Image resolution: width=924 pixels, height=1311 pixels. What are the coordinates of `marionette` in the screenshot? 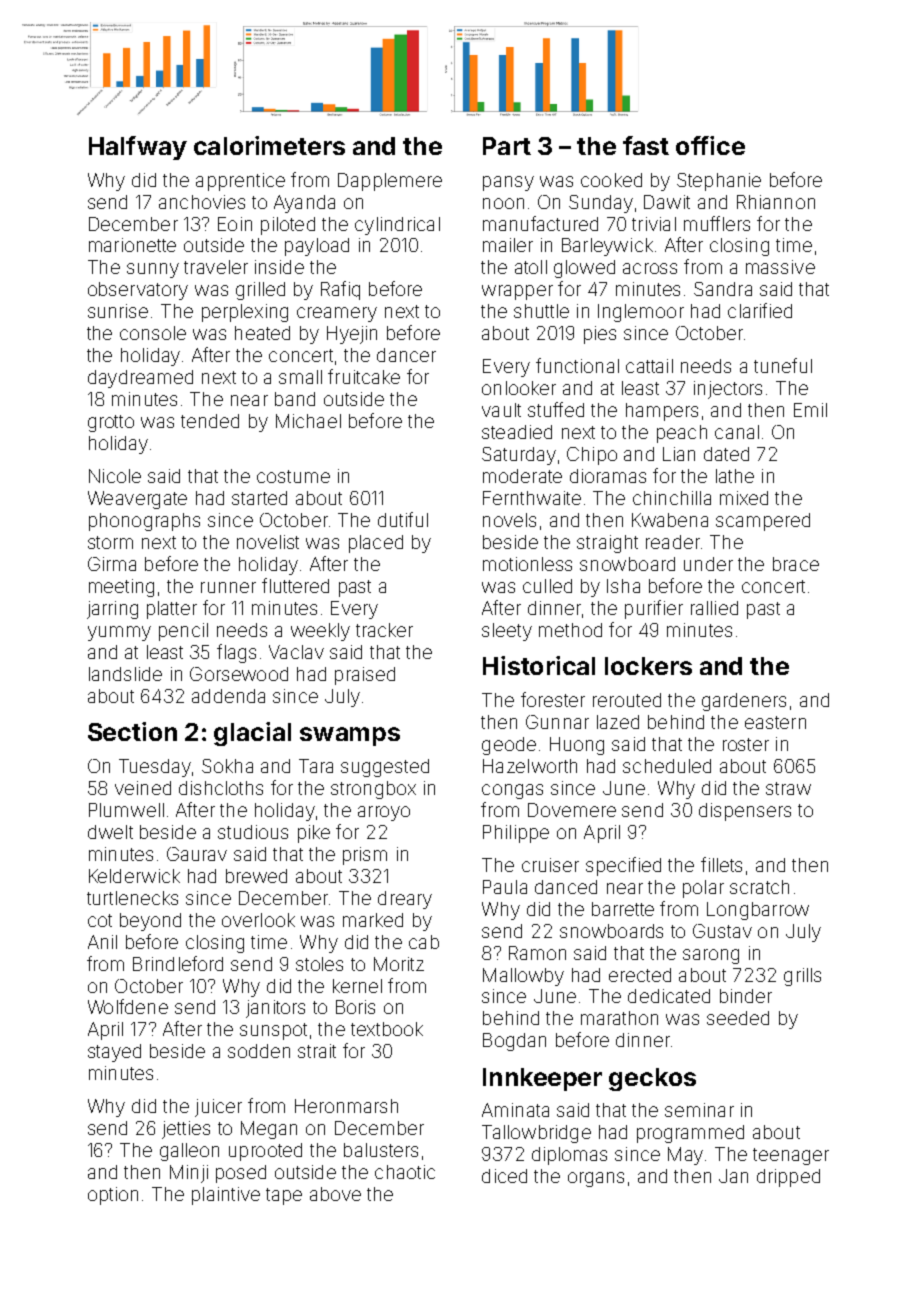 It's located at (132, 245).
